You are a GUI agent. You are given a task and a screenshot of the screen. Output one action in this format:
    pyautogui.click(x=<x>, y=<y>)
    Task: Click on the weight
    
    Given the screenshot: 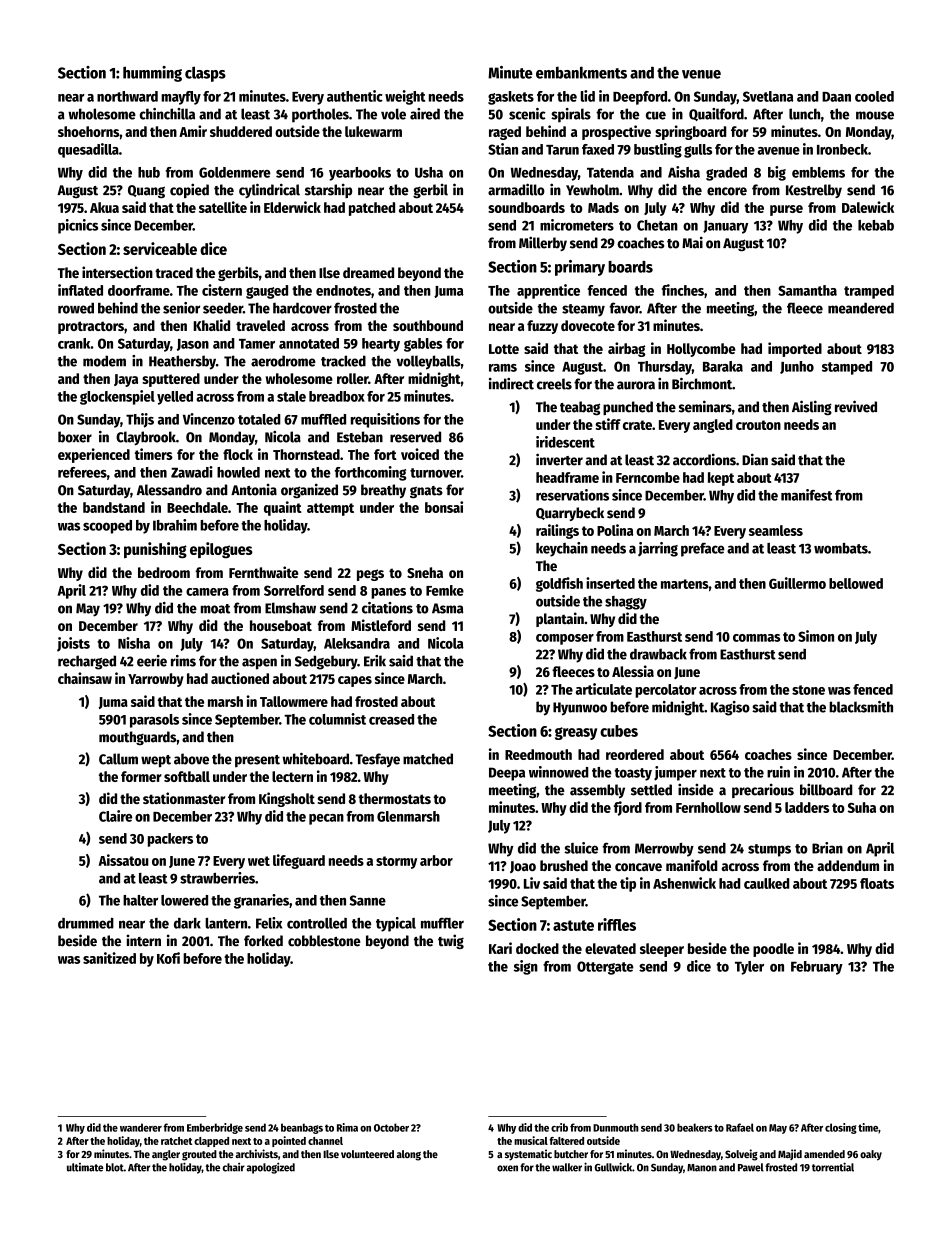 What is the action you would take?
    pyautogui.click(x=405, y=97)
